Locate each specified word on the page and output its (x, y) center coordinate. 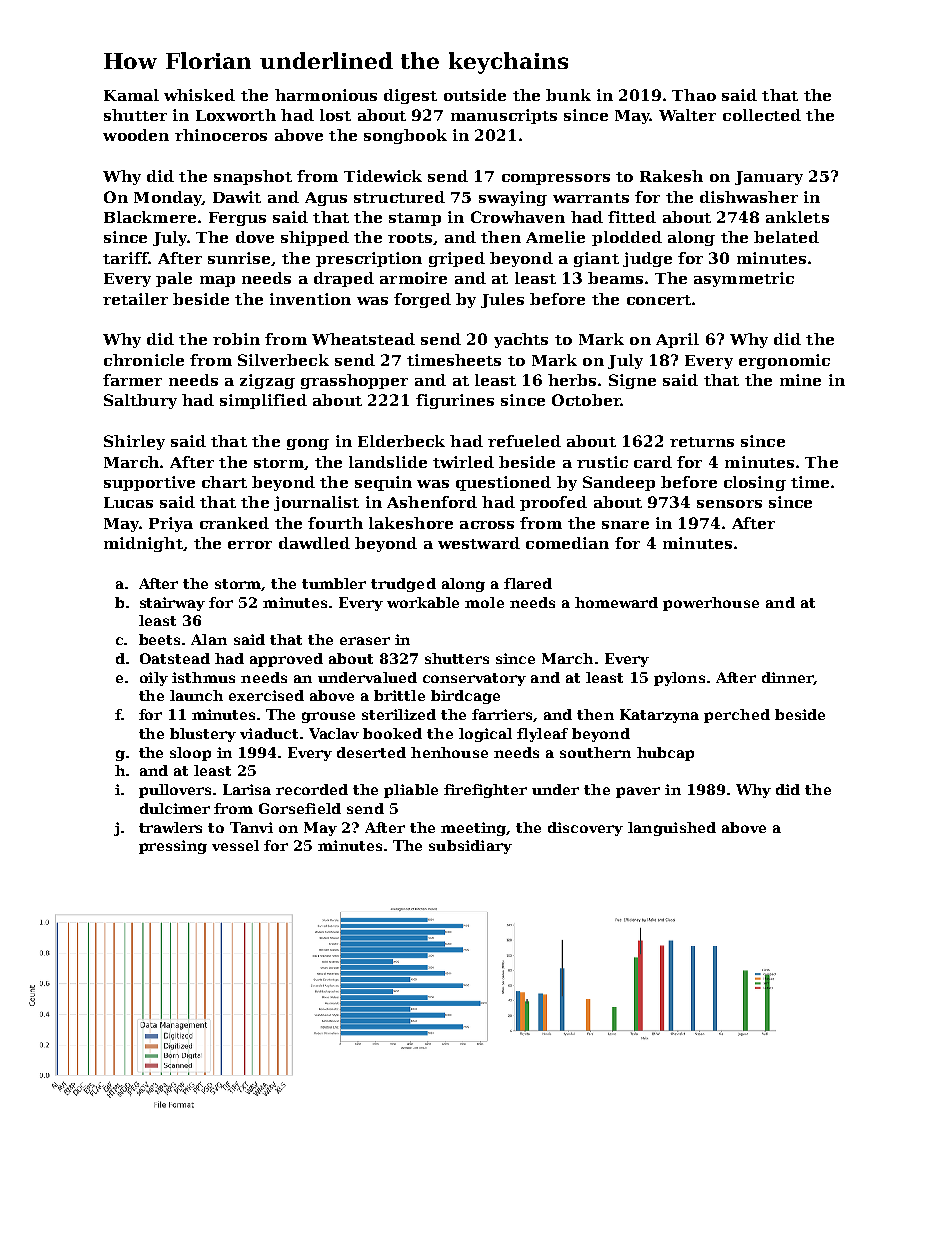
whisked (199, 95)
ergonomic (784, 361)
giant (596, 259)
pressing (173, 847)
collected (762, 115)
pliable (411, 791)
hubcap (665, 754)
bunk (568, 95)
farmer (132, 380)
